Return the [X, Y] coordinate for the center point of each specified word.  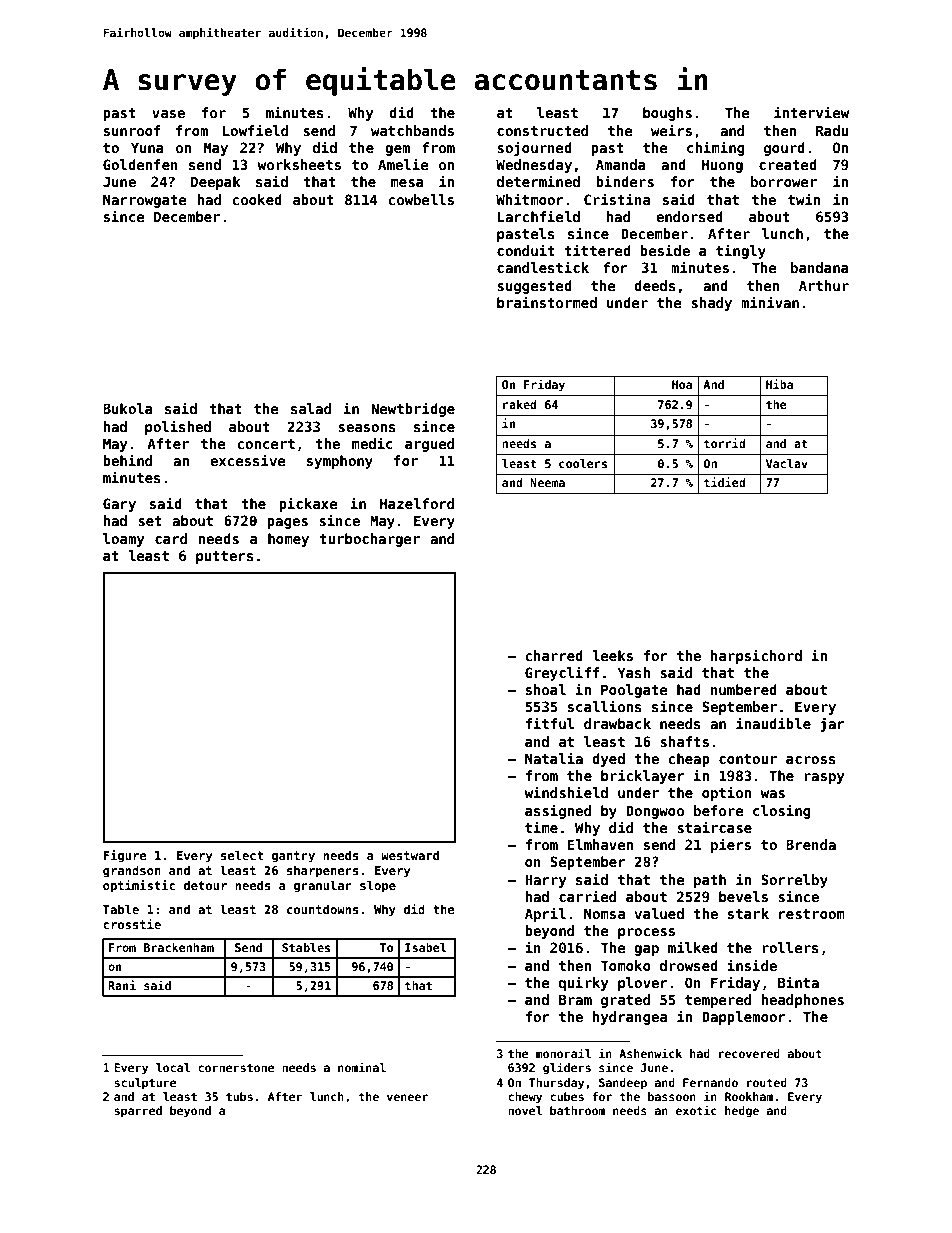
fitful [550, 723]
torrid [725, 443]
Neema [547, 482]
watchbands [412, 130]
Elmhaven [600, 844]
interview [811, 112]
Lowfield [255, 130]
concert [266, 444]
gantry [293, 857]
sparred [138, 1112]
